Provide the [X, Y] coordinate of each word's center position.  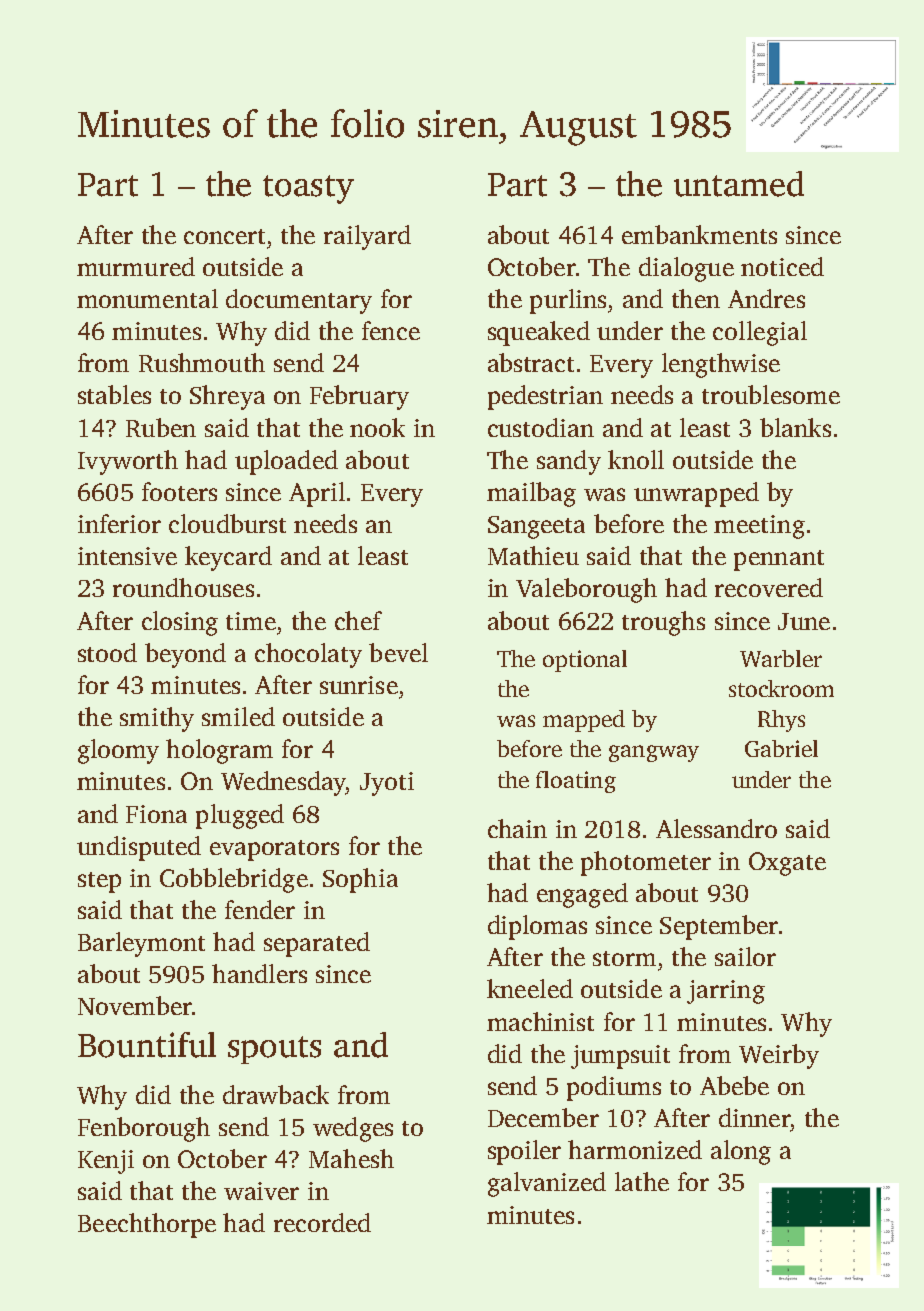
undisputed [139, 848]
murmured [136, 266]
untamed [739, 184]
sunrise [359, 685]
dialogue [686, 269]
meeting [759, 527]
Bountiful [147, 1045]
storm [624, 958]
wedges [353, 1129]
